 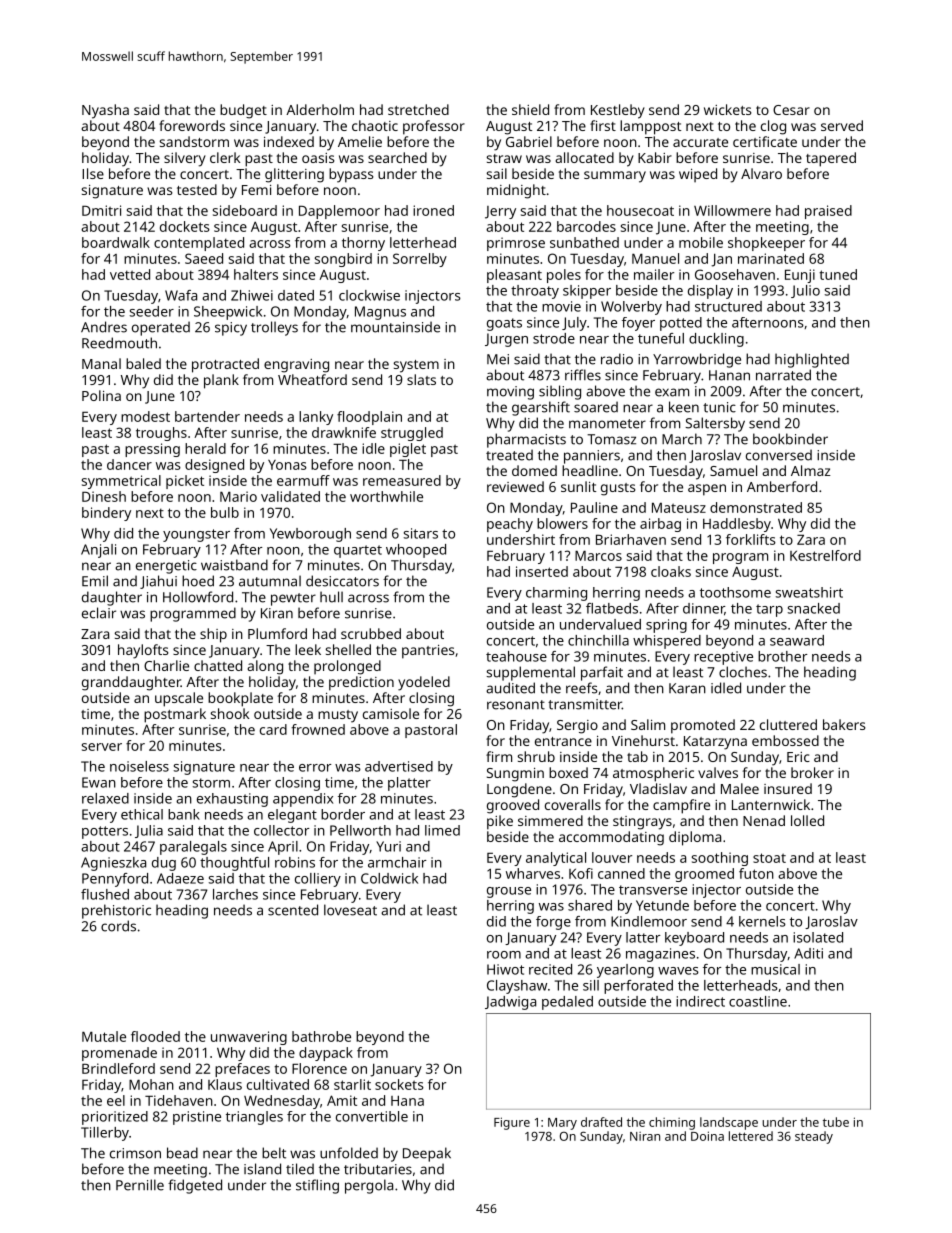 What do you see at coordinates (369, 1186) in the screenshot?
I see `pergola` at bounding box center [369, 1186].
